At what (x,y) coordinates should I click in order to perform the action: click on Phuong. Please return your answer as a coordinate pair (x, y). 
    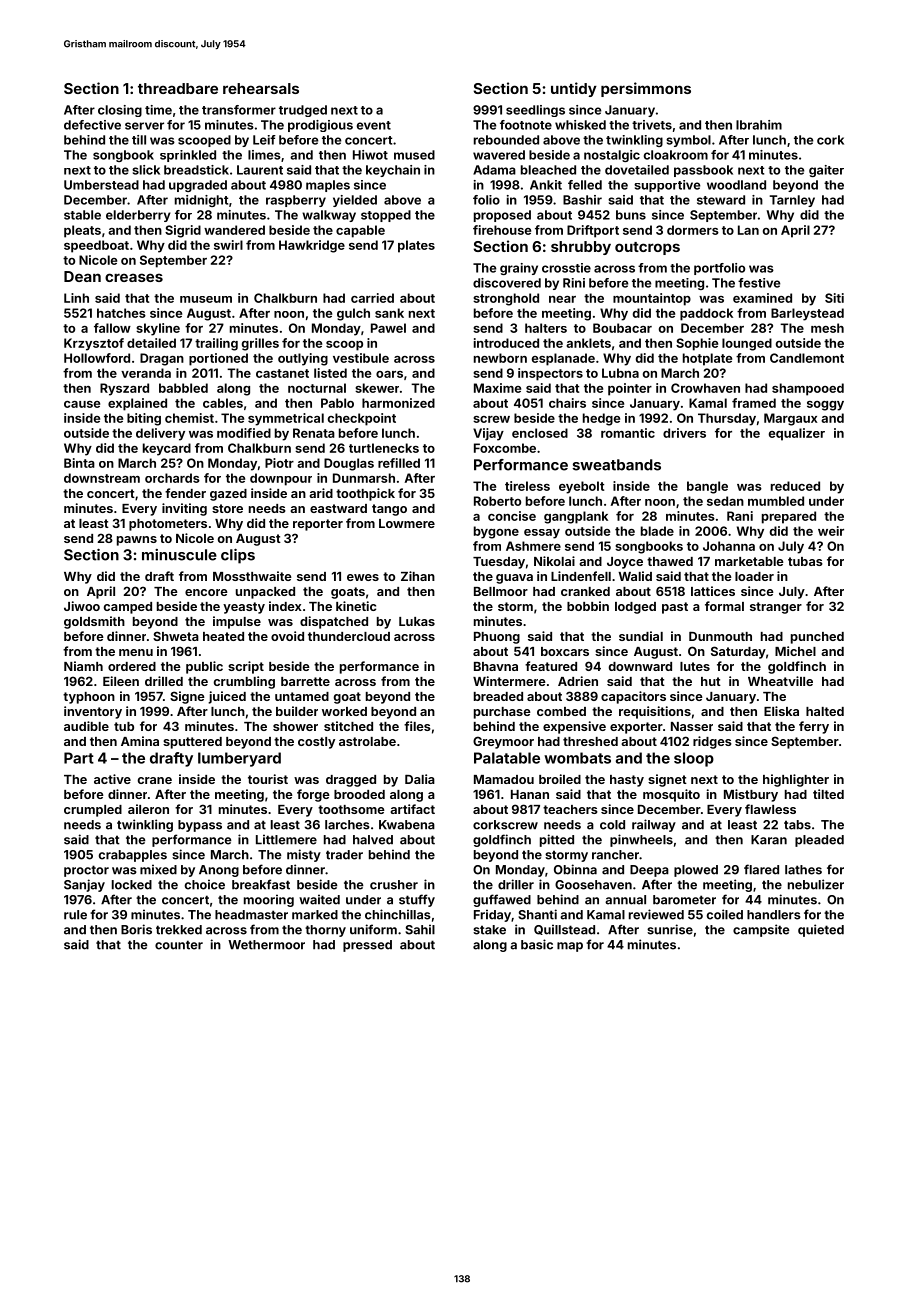
    Looking at the image, I should click on (497, 638).
